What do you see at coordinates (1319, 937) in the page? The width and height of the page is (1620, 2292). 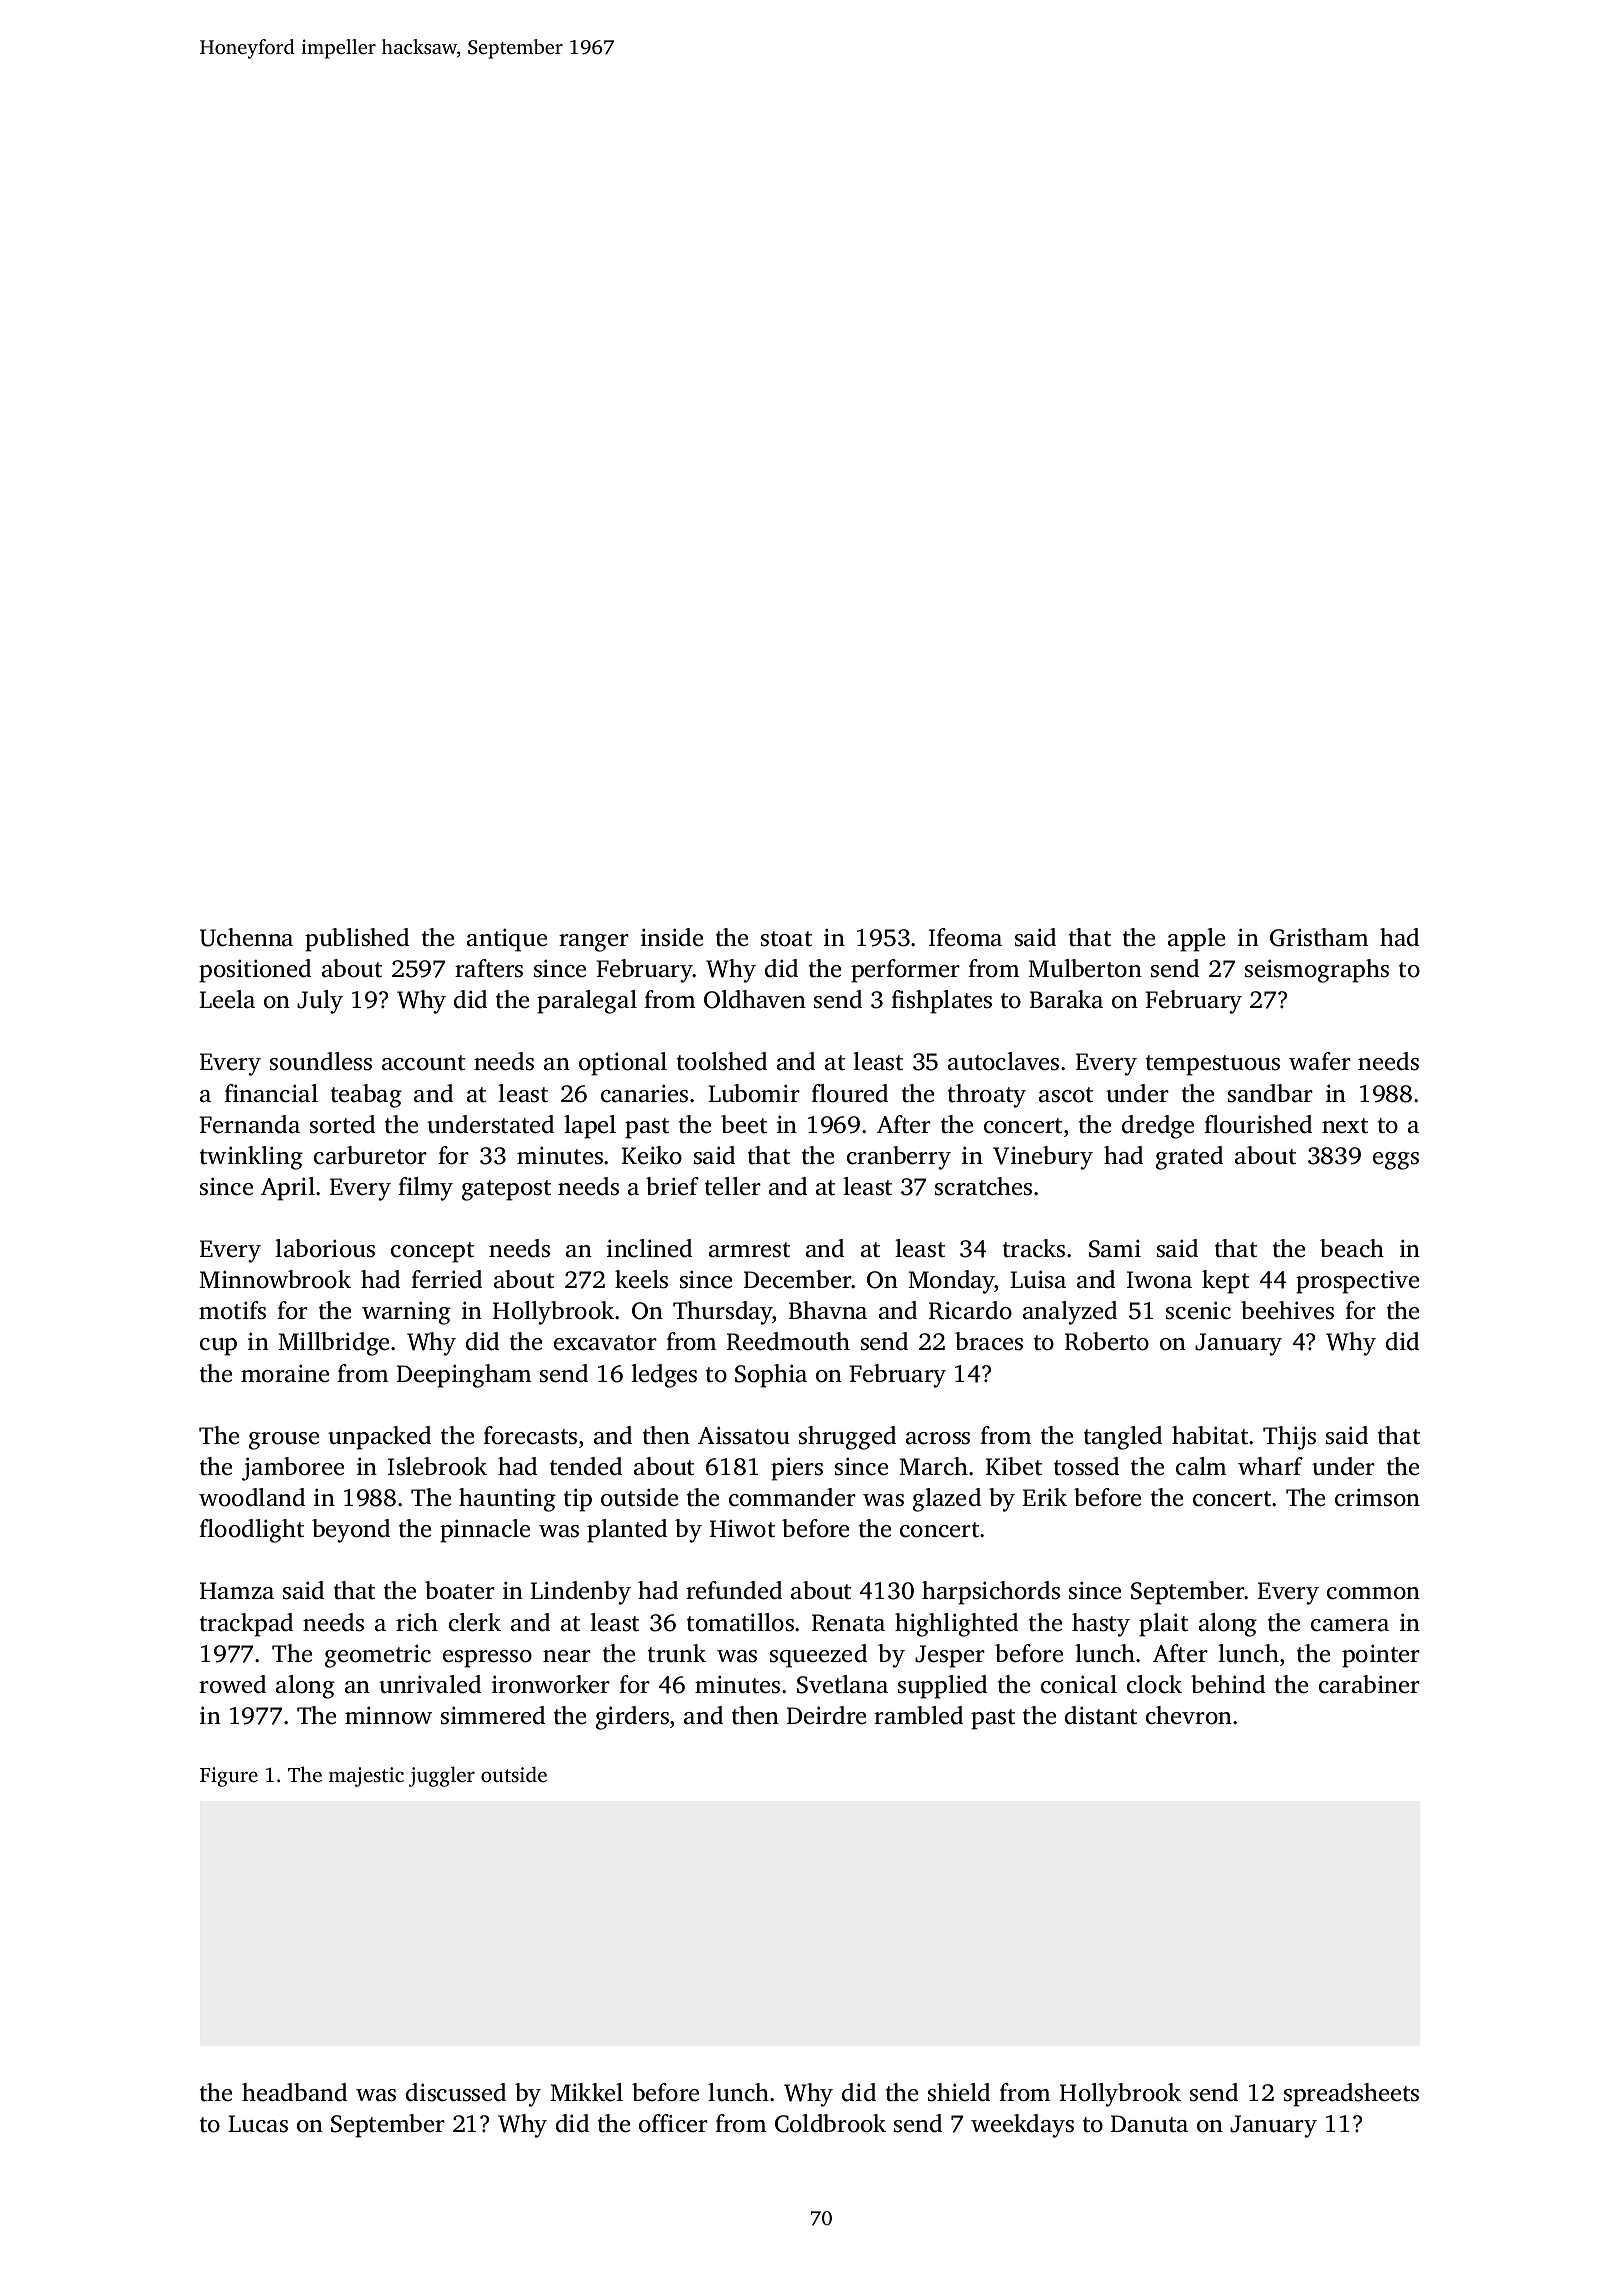 I see `Gristham` at bounding box center [1319, 937].
